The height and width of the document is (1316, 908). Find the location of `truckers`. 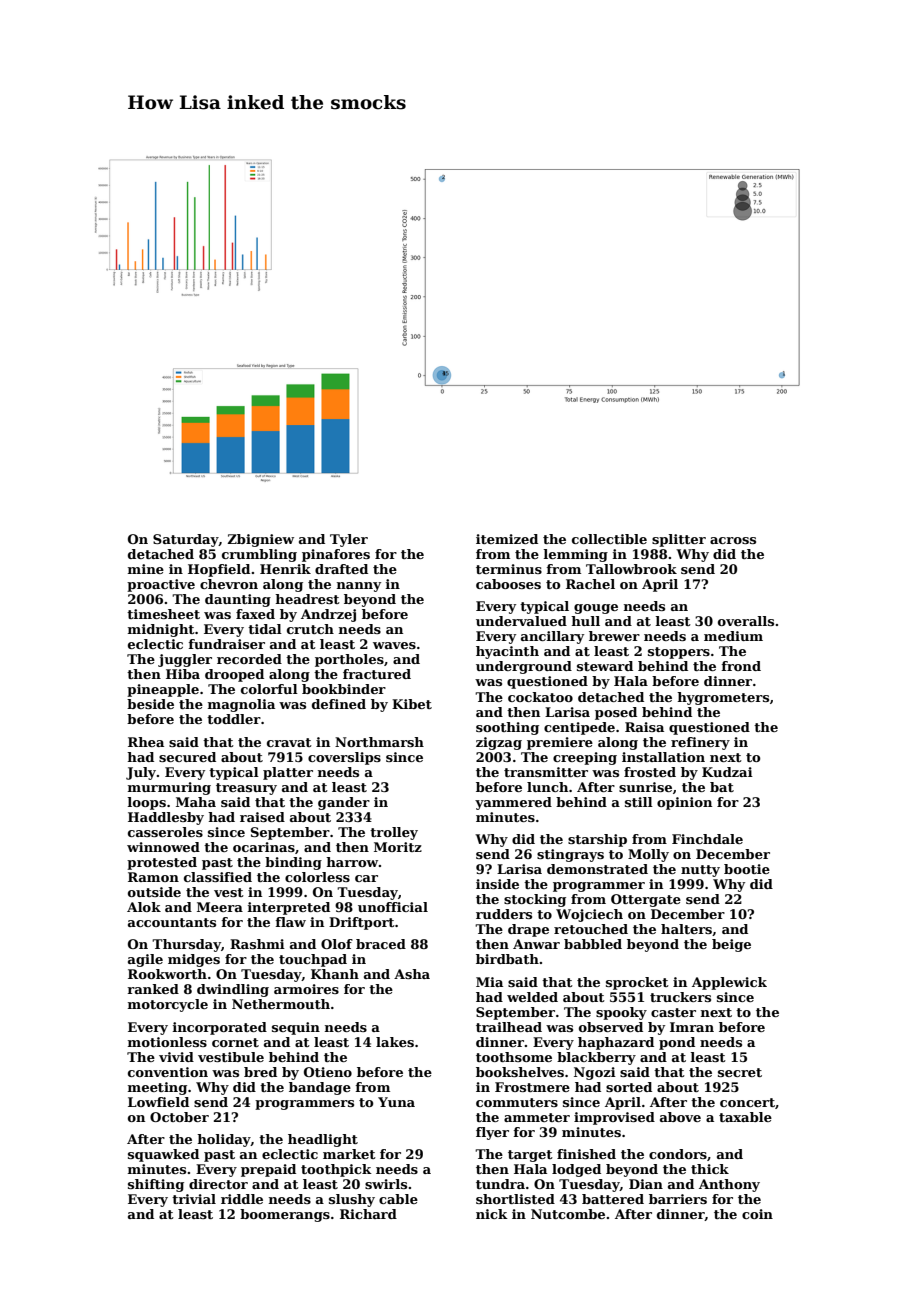

truckers is located at coordinates (680, 997).
